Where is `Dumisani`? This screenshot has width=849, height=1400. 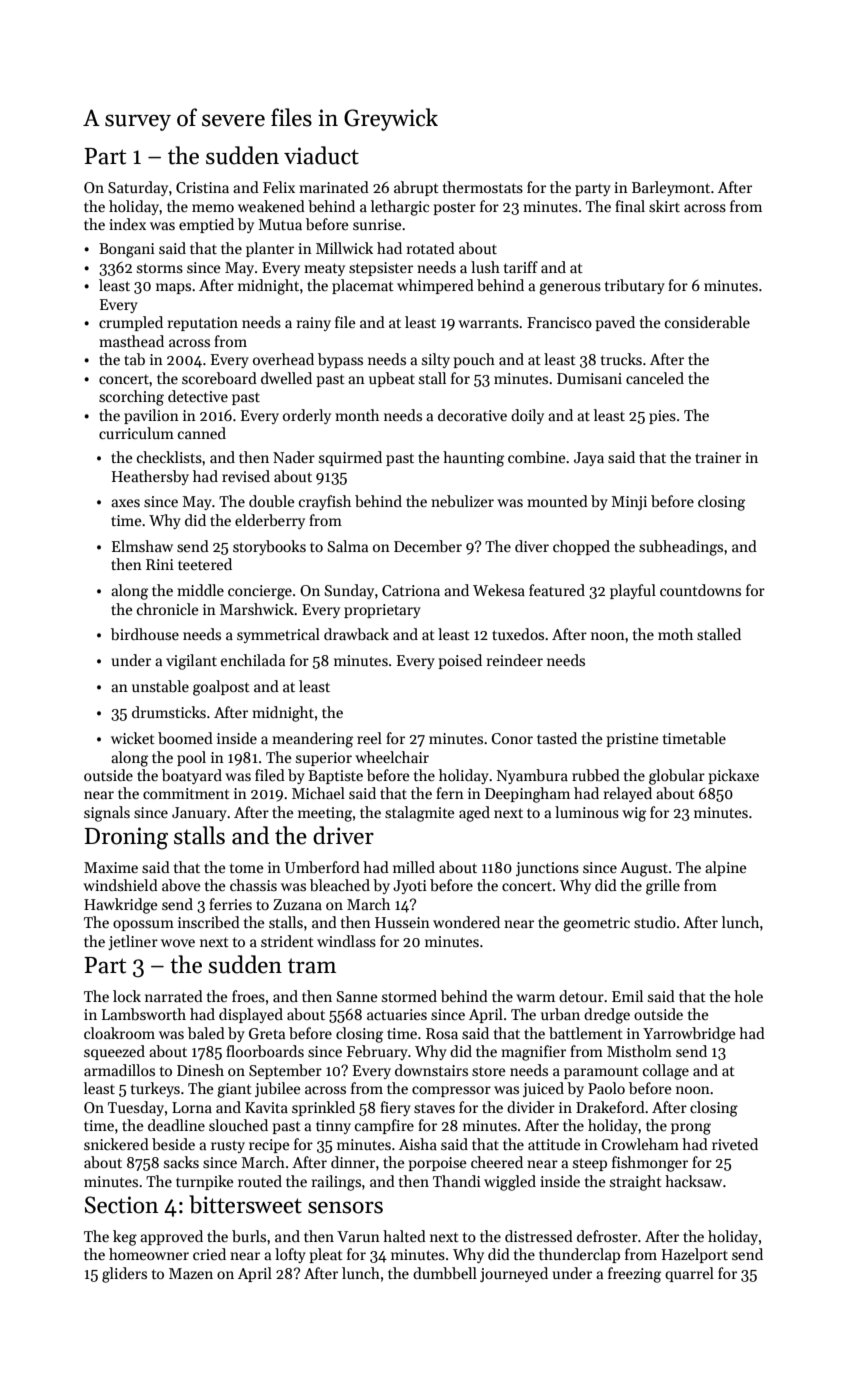
Dumisani is located at coordinates (589, 378).
